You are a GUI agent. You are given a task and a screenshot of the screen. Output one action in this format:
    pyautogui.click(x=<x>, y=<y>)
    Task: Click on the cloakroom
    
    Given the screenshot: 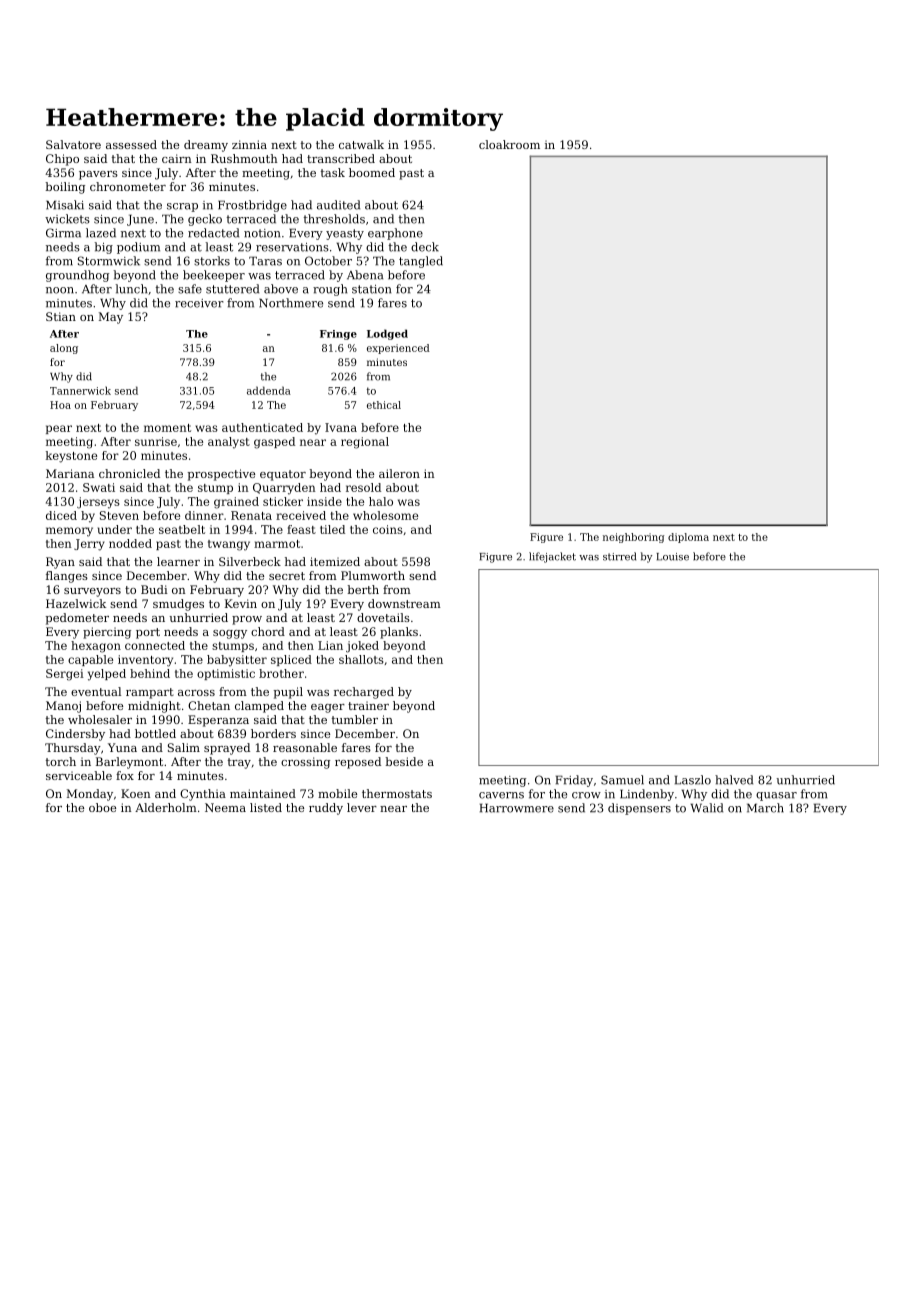 What is the action you would take?
    pyautogui.click(x=509, y=144)
